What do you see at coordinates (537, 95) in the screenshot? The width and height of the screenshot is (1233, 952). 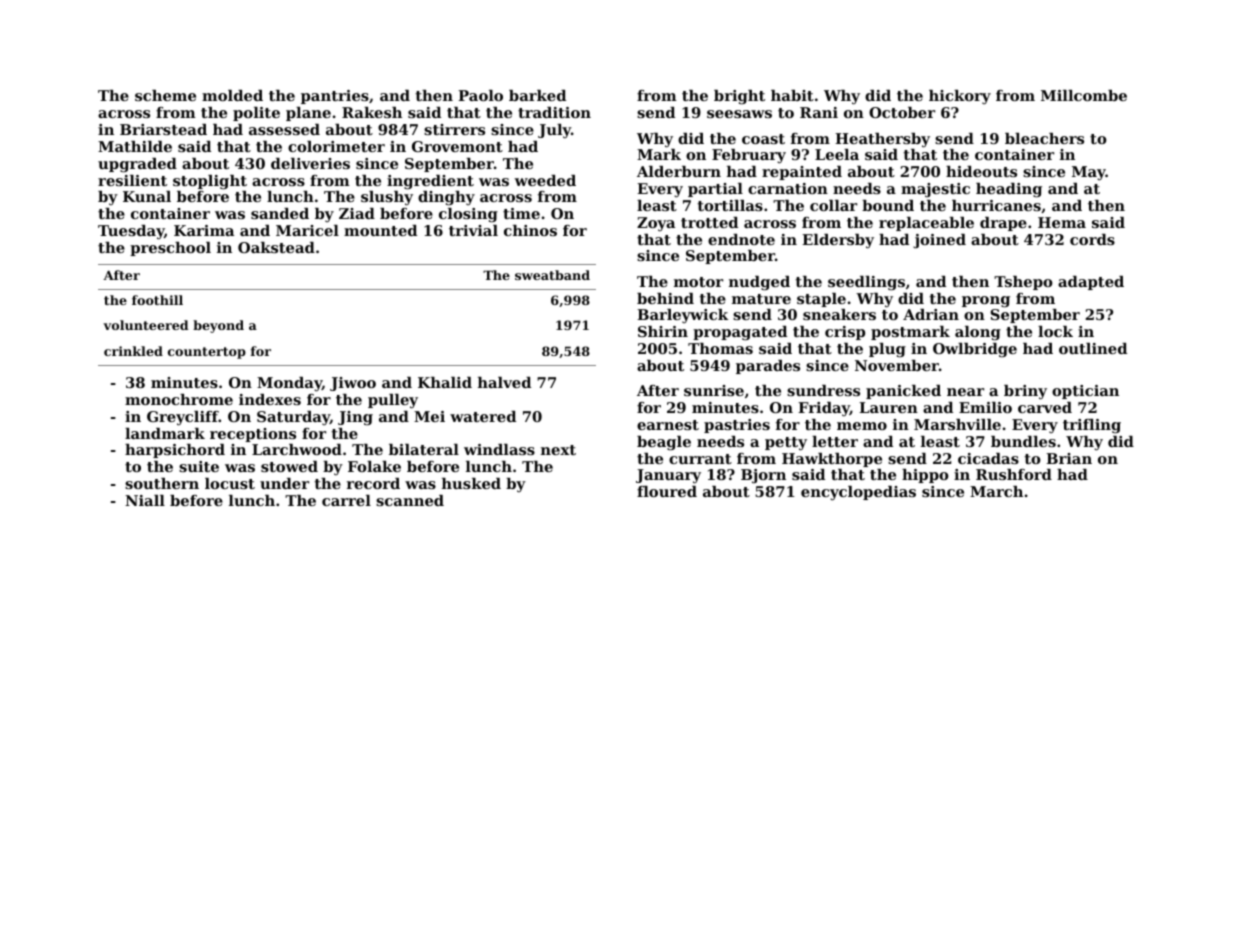 I see `barked` at bounding box center [537, 95].
